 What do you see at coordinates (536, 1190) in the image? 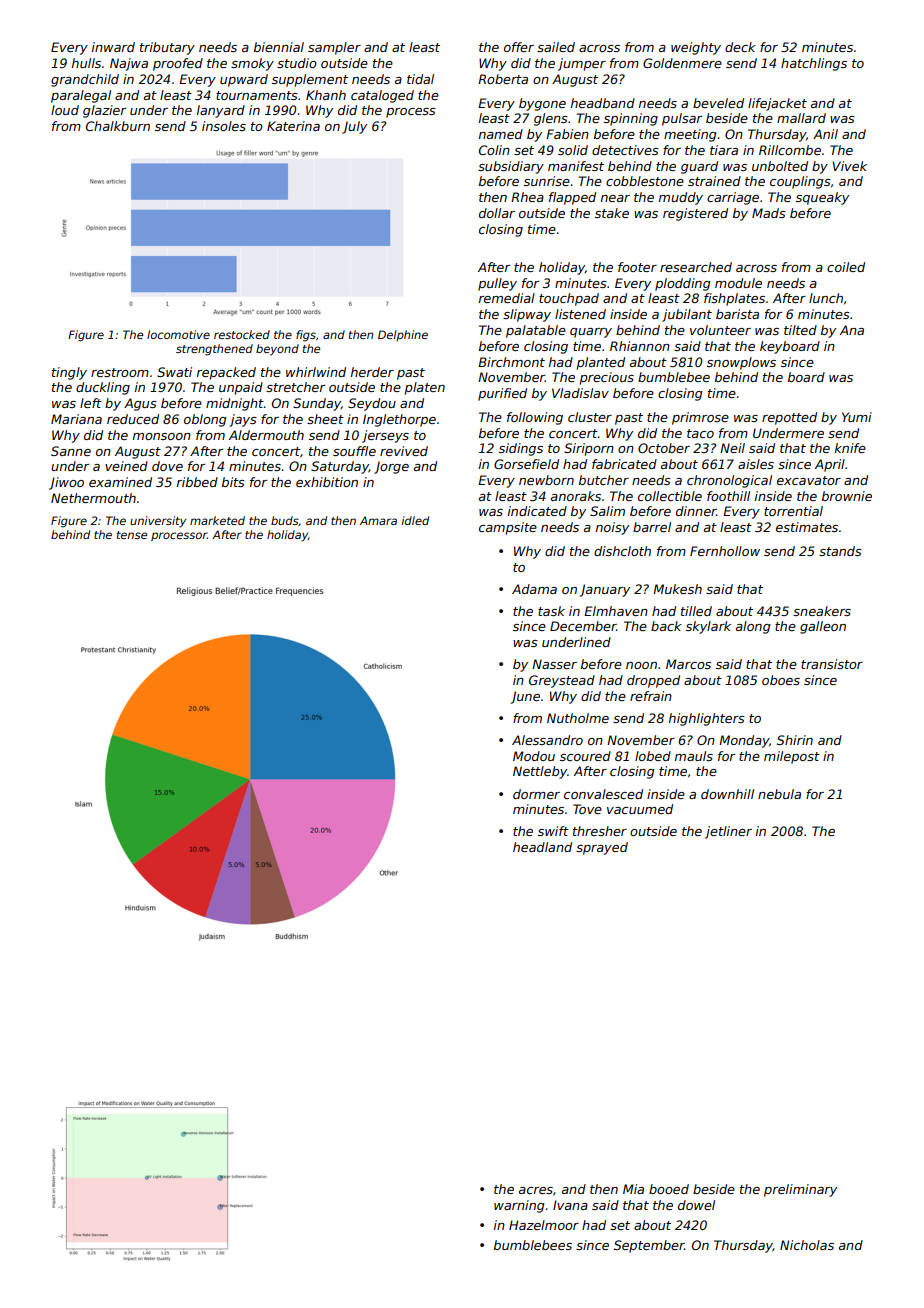
I see `acres` at bounding box center [536, 1190].
